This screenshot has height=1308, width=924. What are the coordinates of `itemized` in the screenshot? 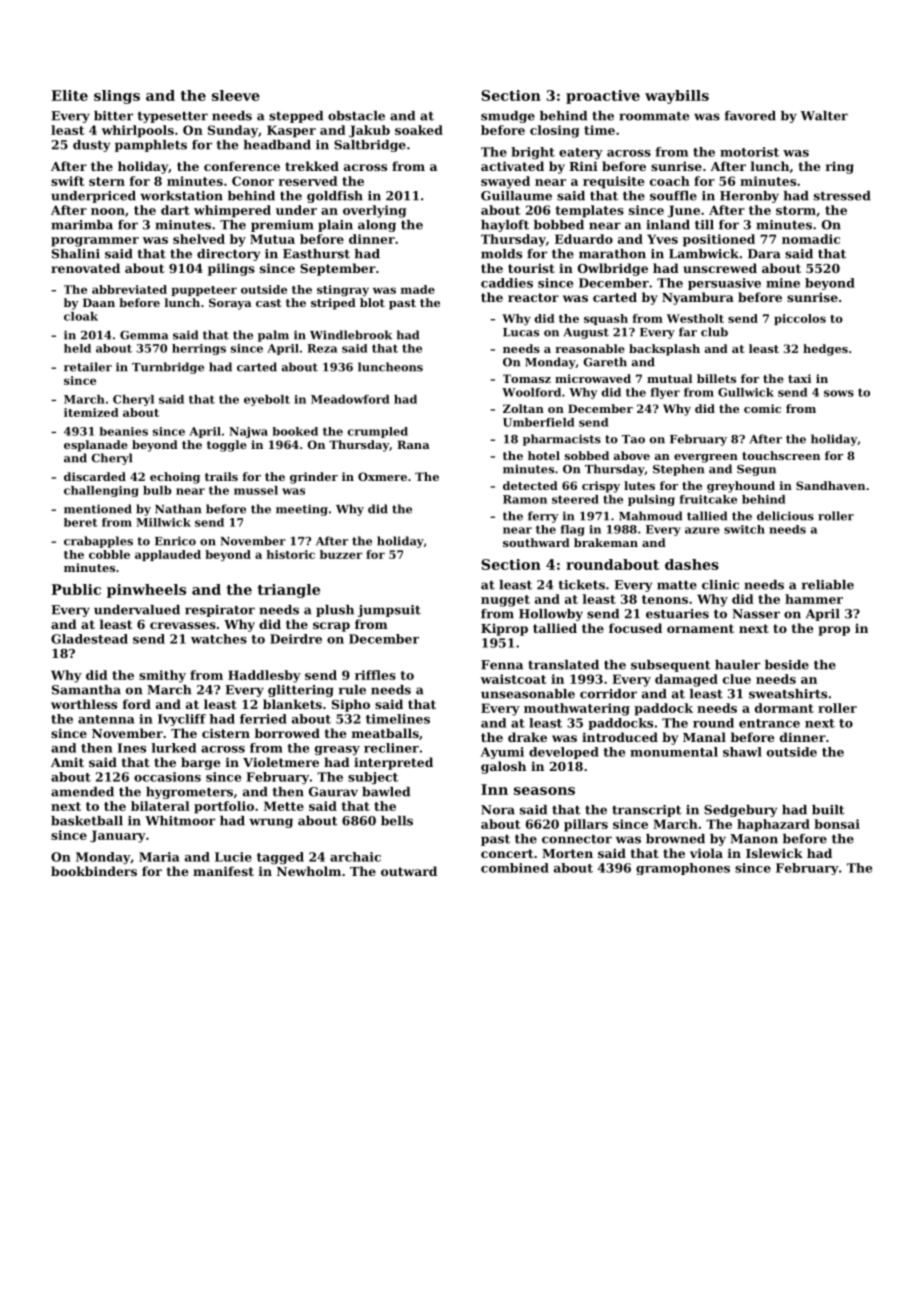 It's located at (91, 412).
